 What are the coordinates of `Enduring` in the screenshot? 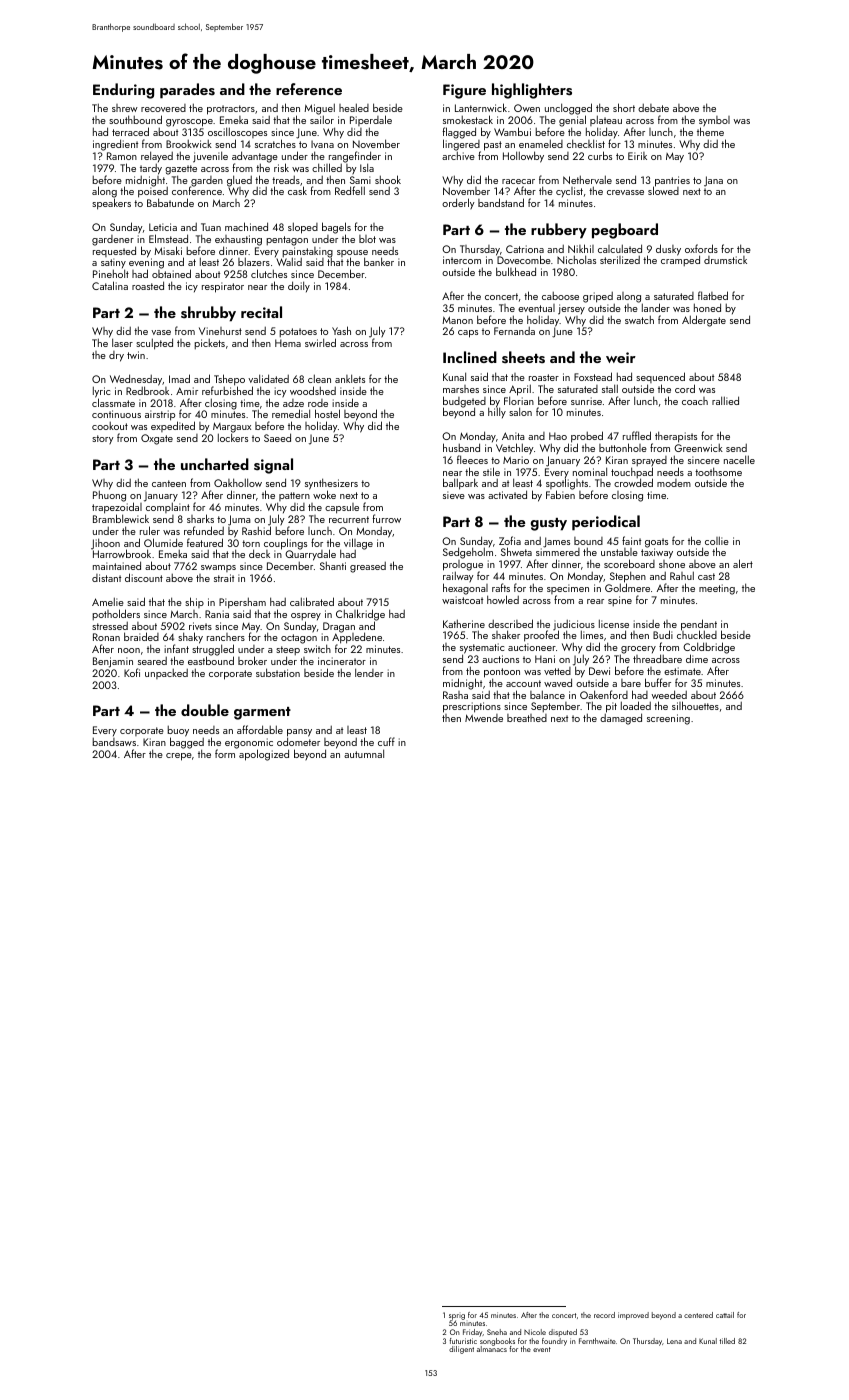 It's located at (123, 91).
